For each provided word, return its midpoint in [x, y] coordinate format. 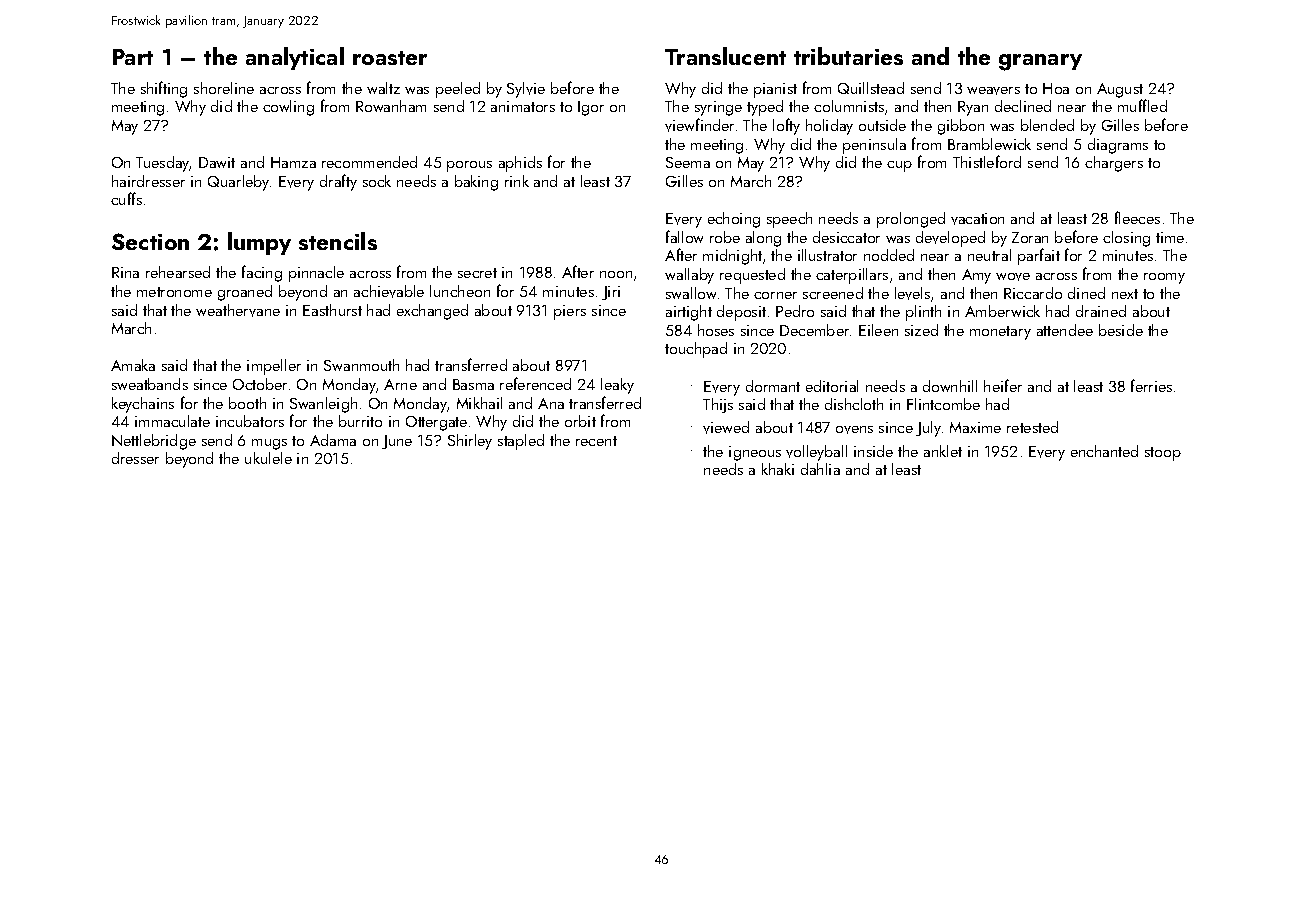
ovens [854, 430]
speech [789, 220]
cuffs [126, 198]
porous [469, 166]
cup [899, 166]
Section [150, 241]
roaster [390, 58]
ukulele [268, 458]
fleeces [1137, 217]
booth [247, 403]
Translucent [725, 56]
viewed [726, 427]
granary [1040, 62]
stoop [1163, 454]
